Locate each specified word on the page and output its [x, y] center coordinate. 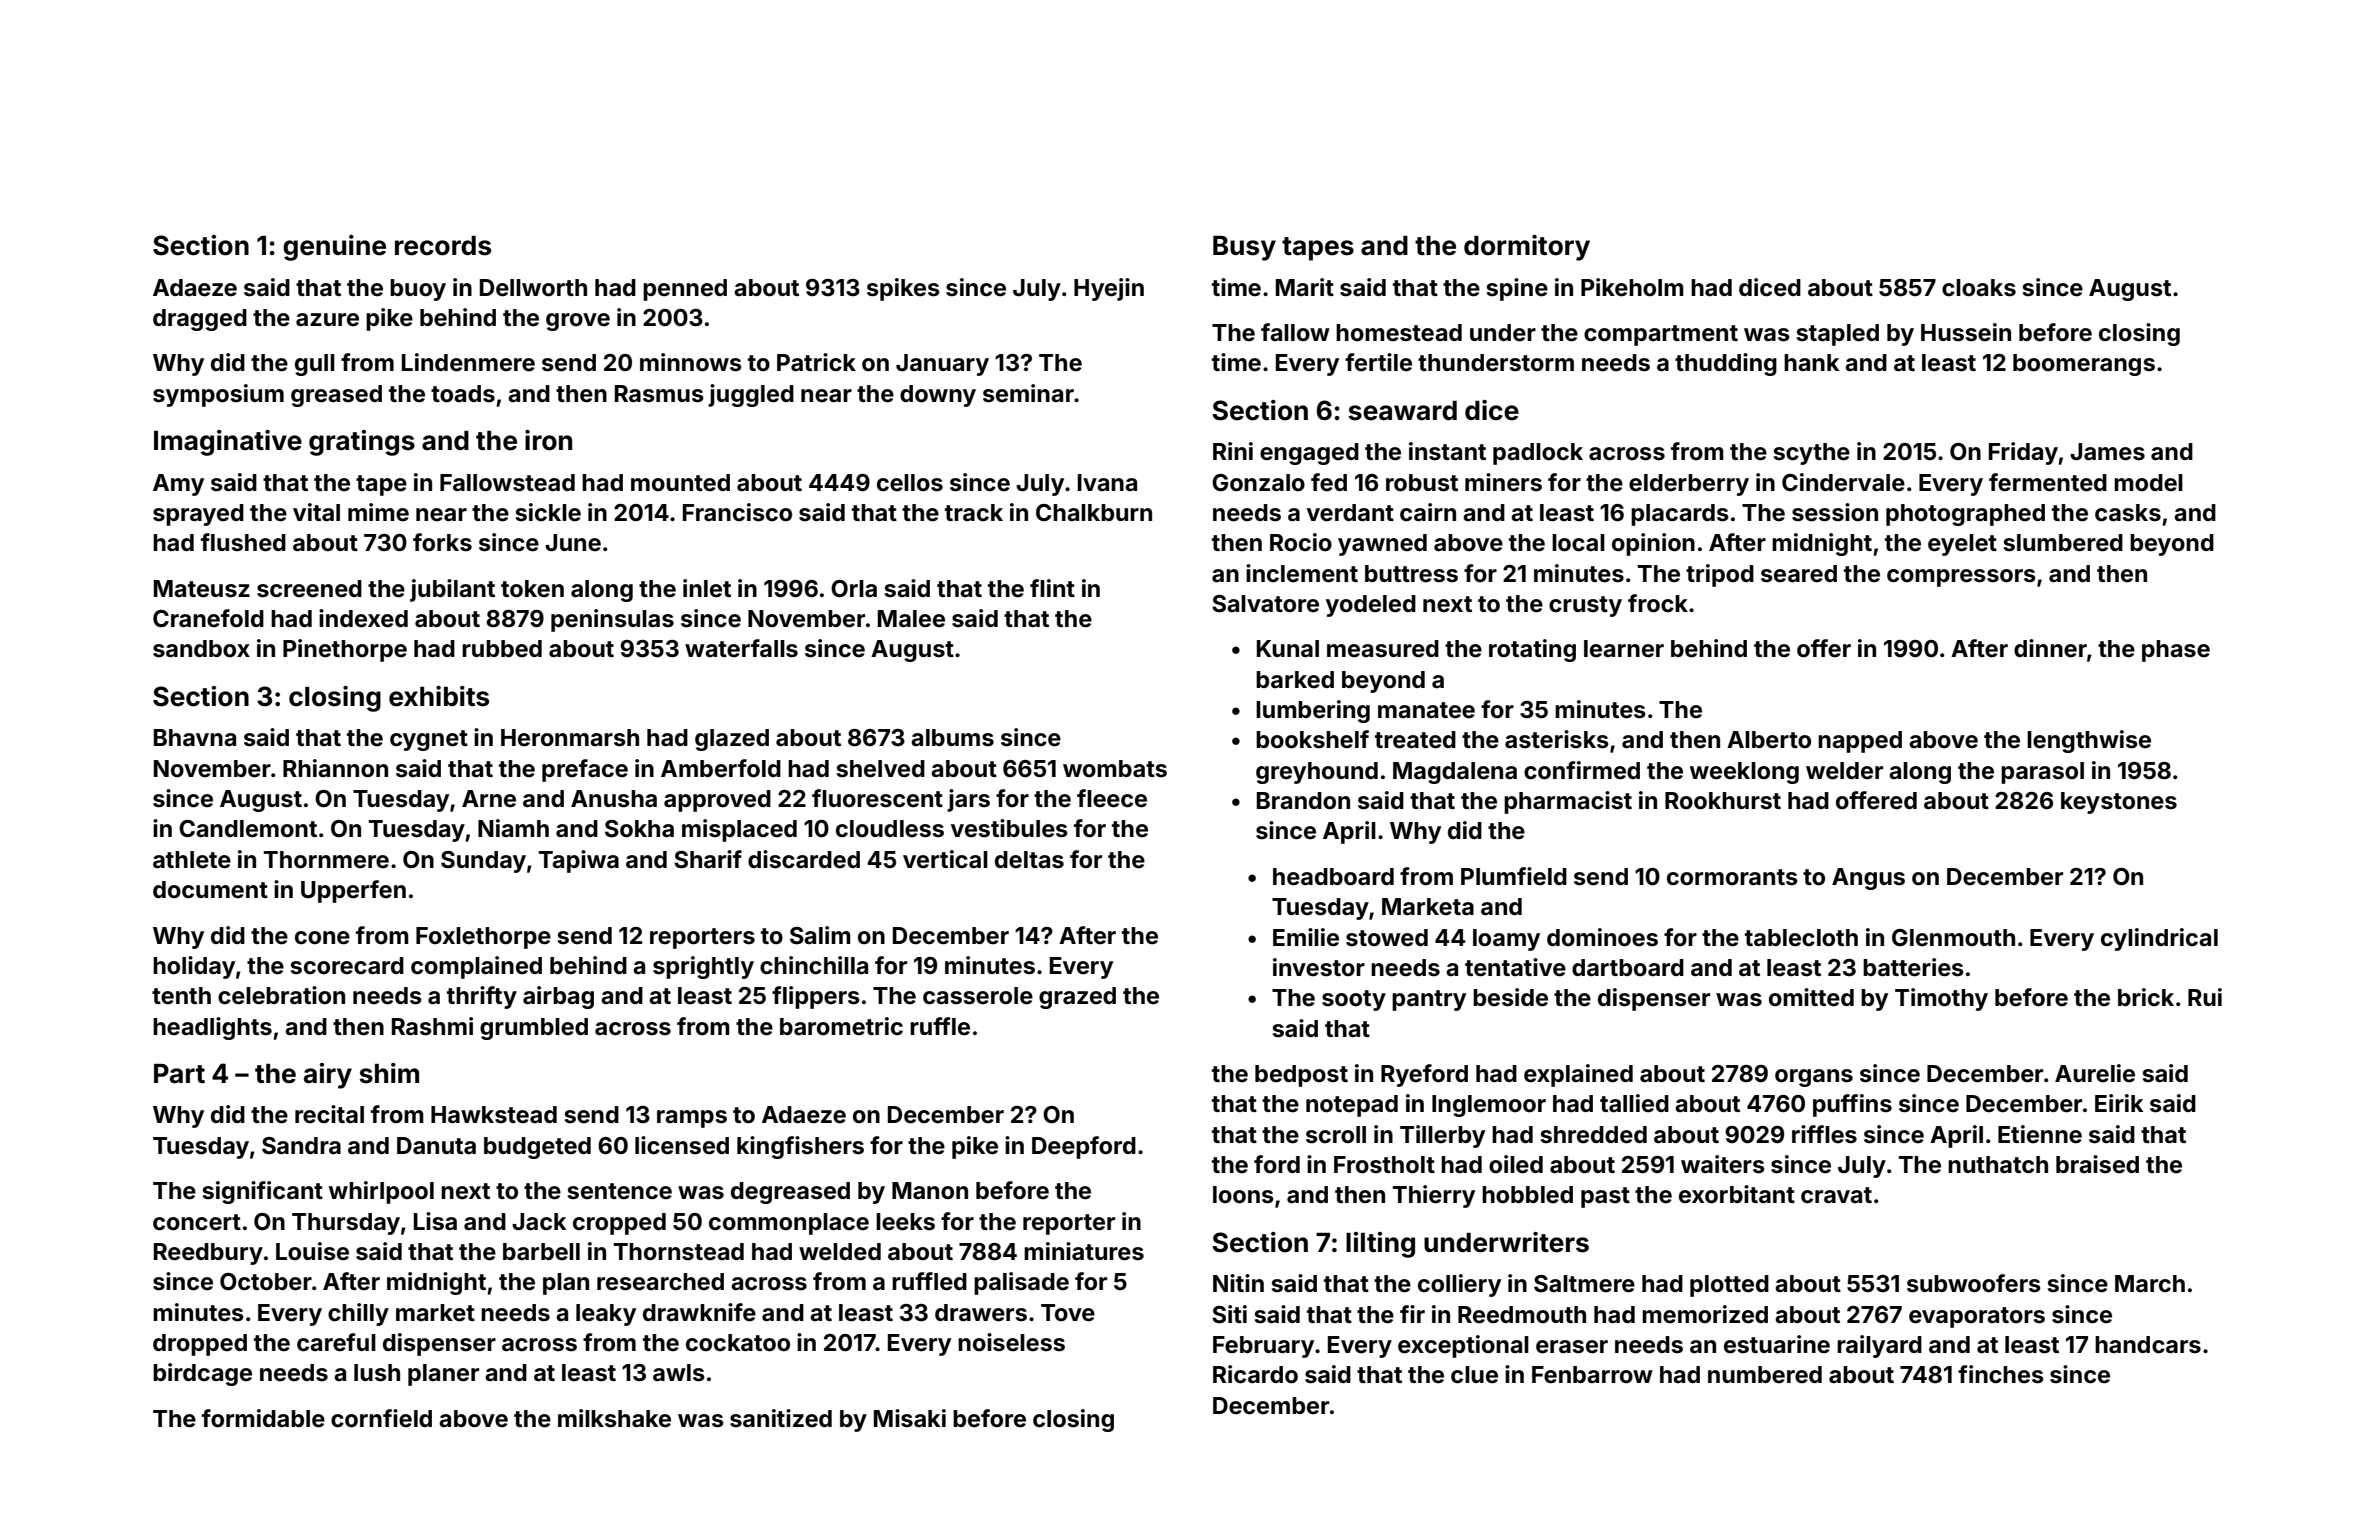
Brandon [1303, 801]
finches [2001, 1374]
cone [322, 938]
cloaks [1979, 288]
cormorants [1732, 877]
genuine [334, 248]
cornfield [381, 1418]
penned [685, 290]
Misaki [910, 1418]
